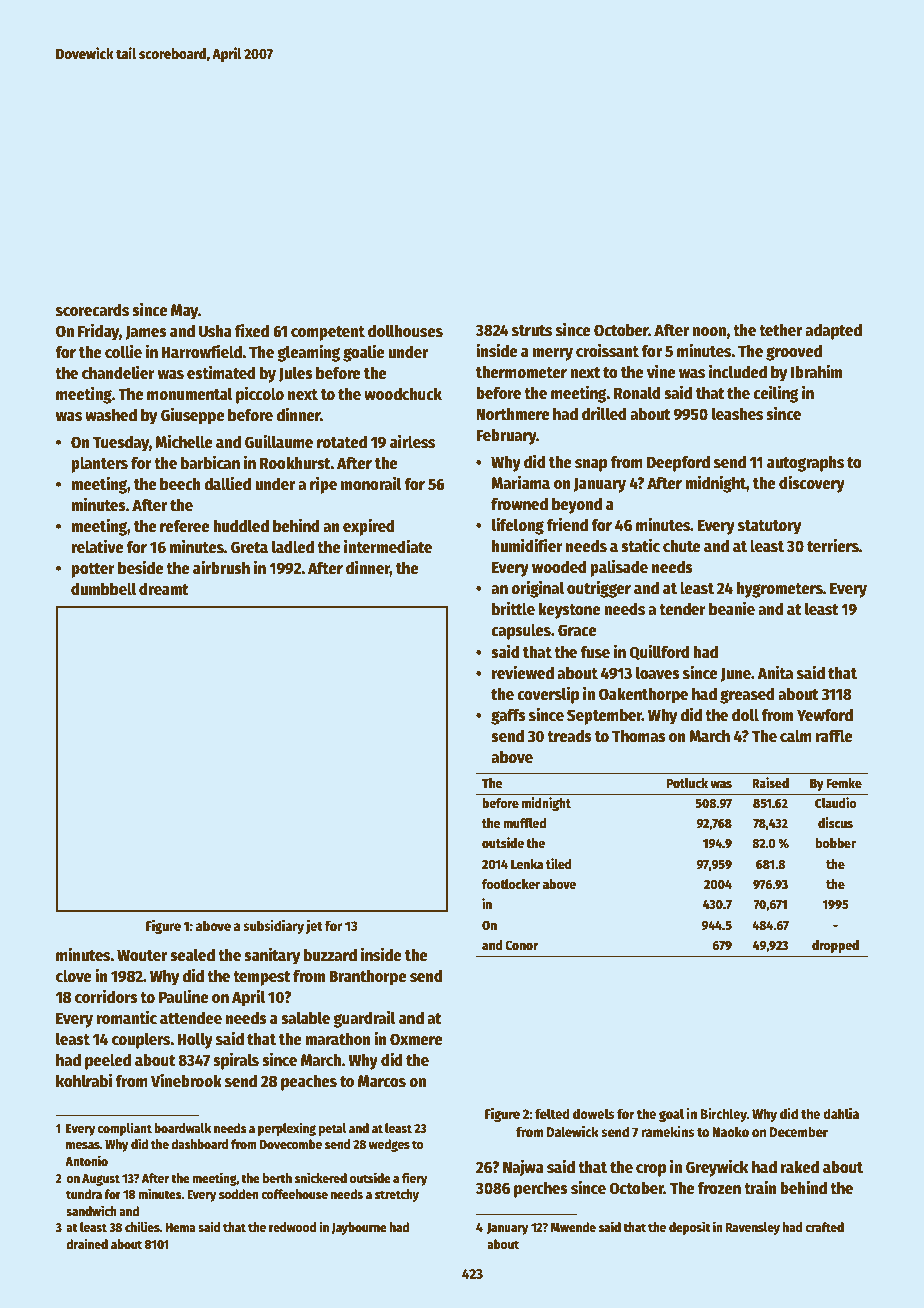 Image resolution: width=924 pixels, height=1308 pixels. What do you see at coordinates (780, 330) in the document?
I see `tether` at bounding box center [780, 330].
